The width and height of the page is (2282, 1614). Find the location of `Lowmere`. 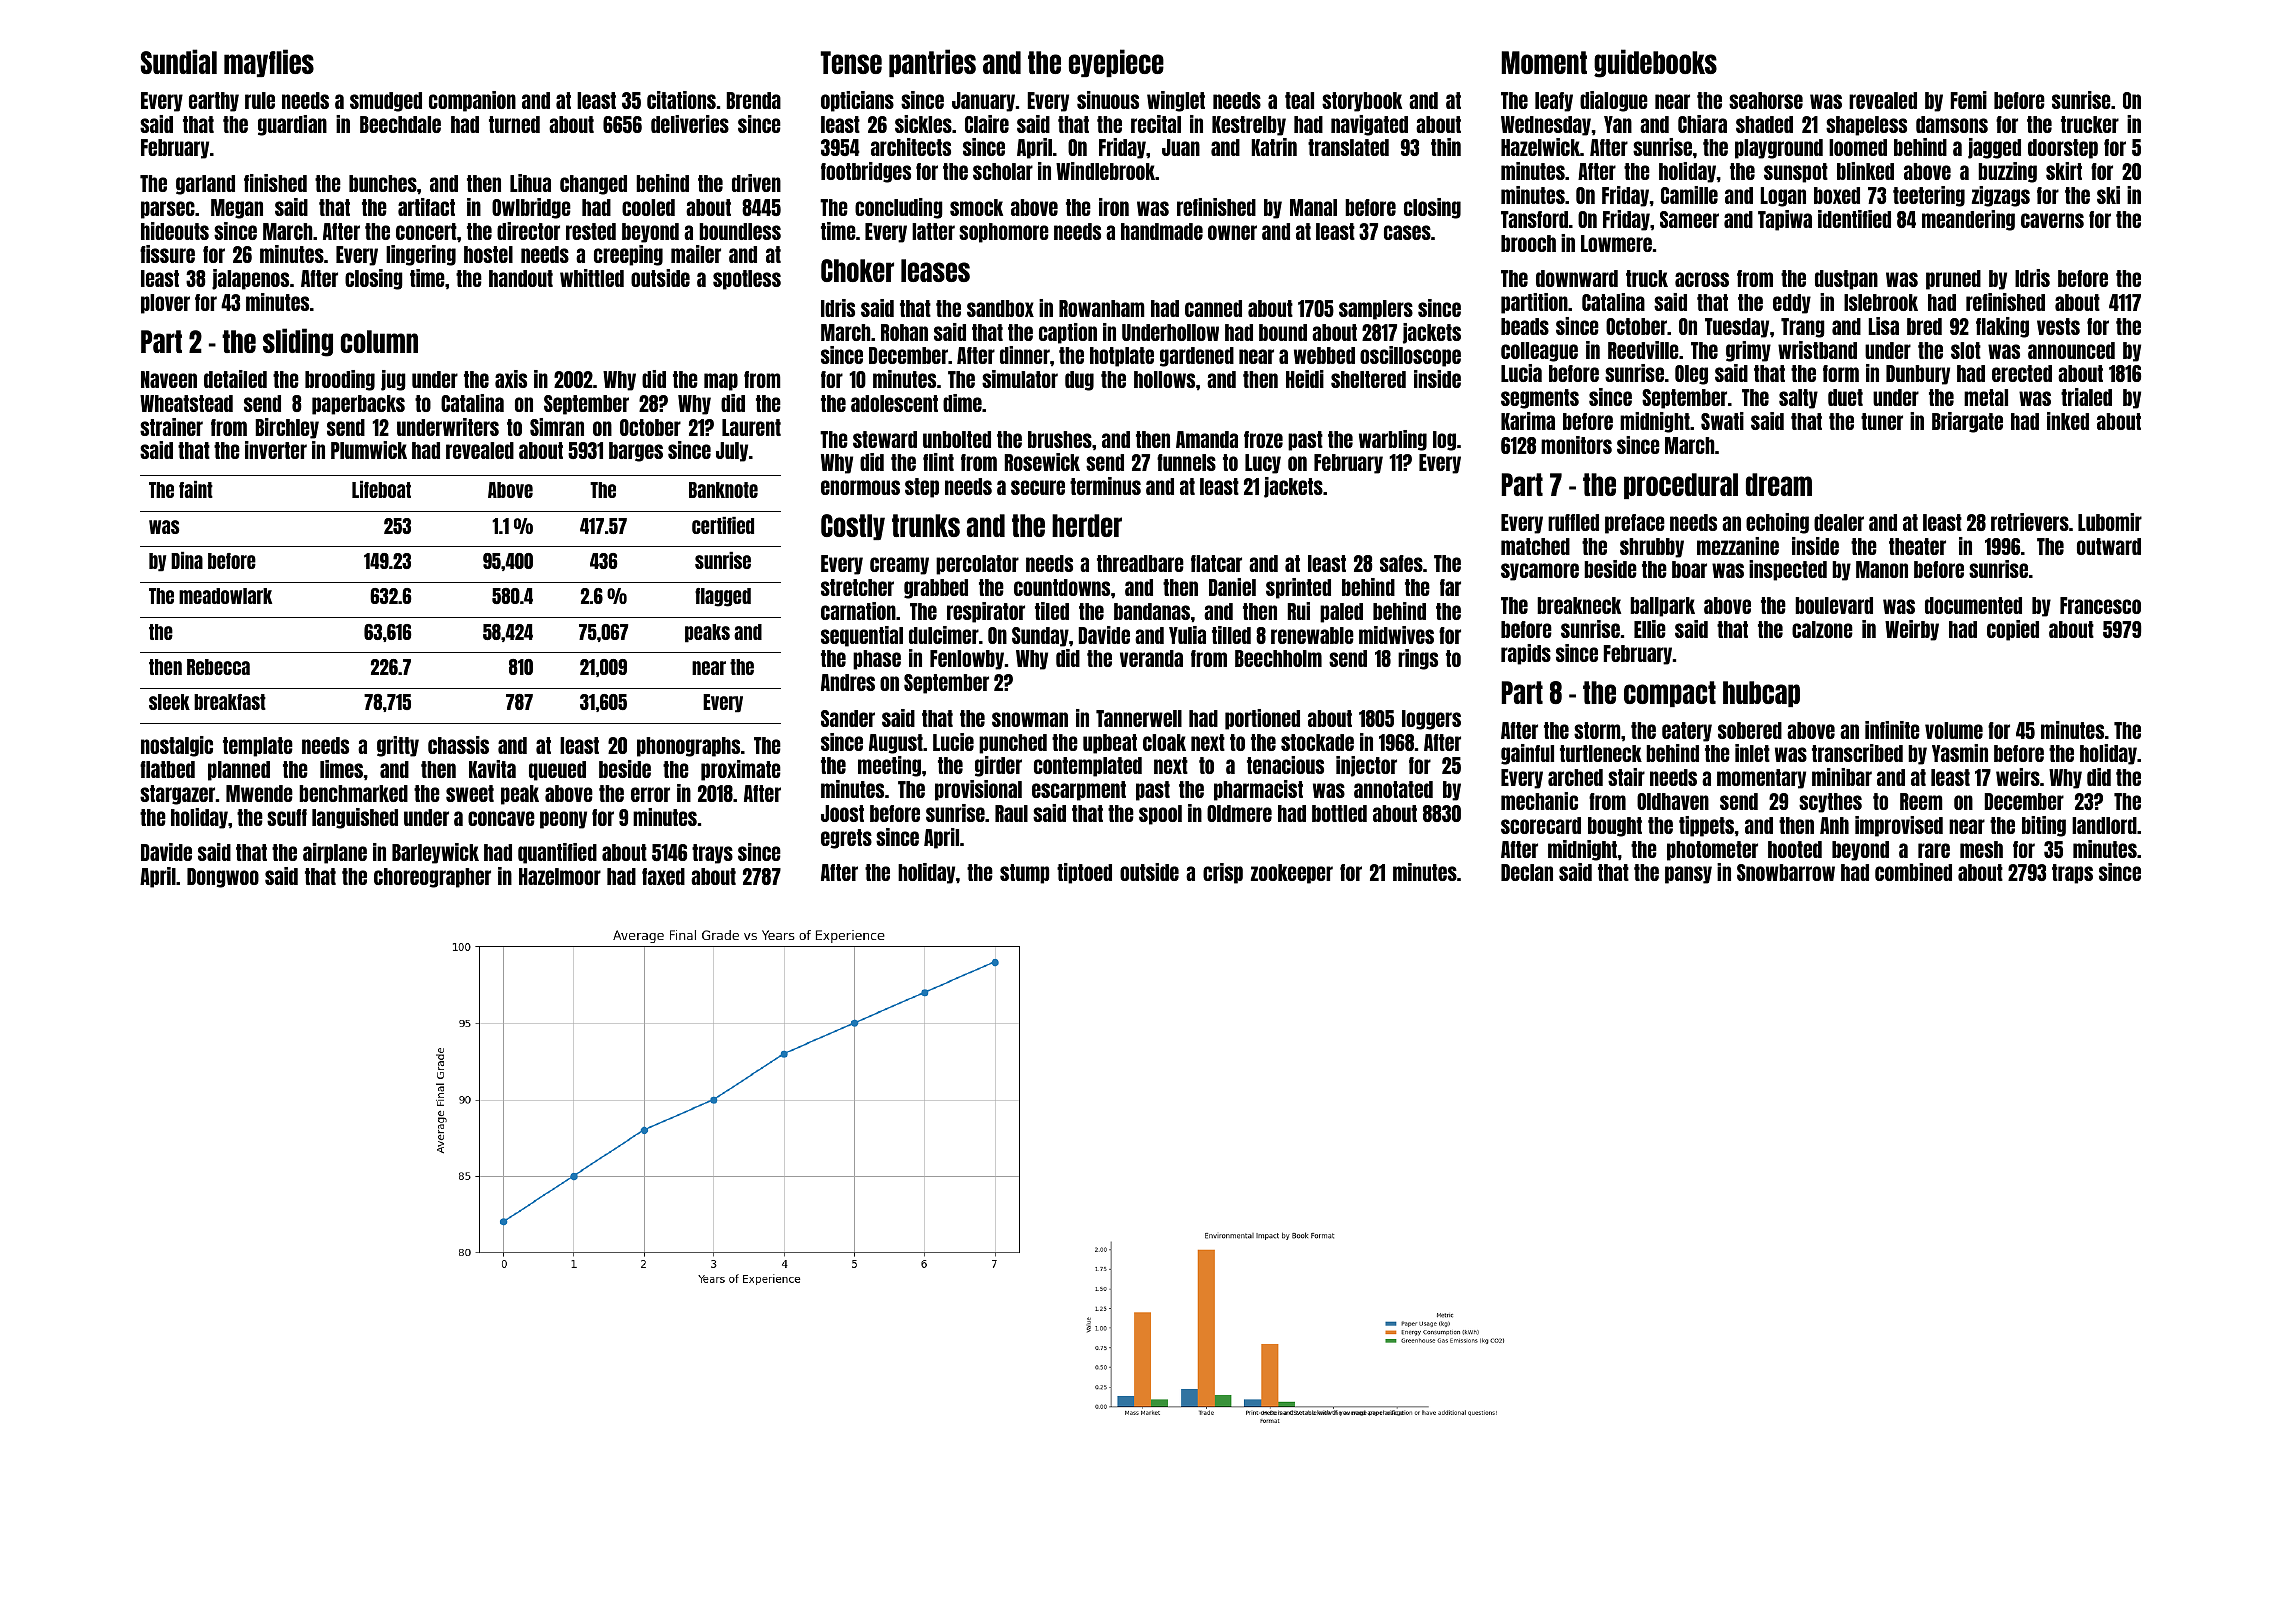

Lowmere is located at coordinates (1616, 243).
